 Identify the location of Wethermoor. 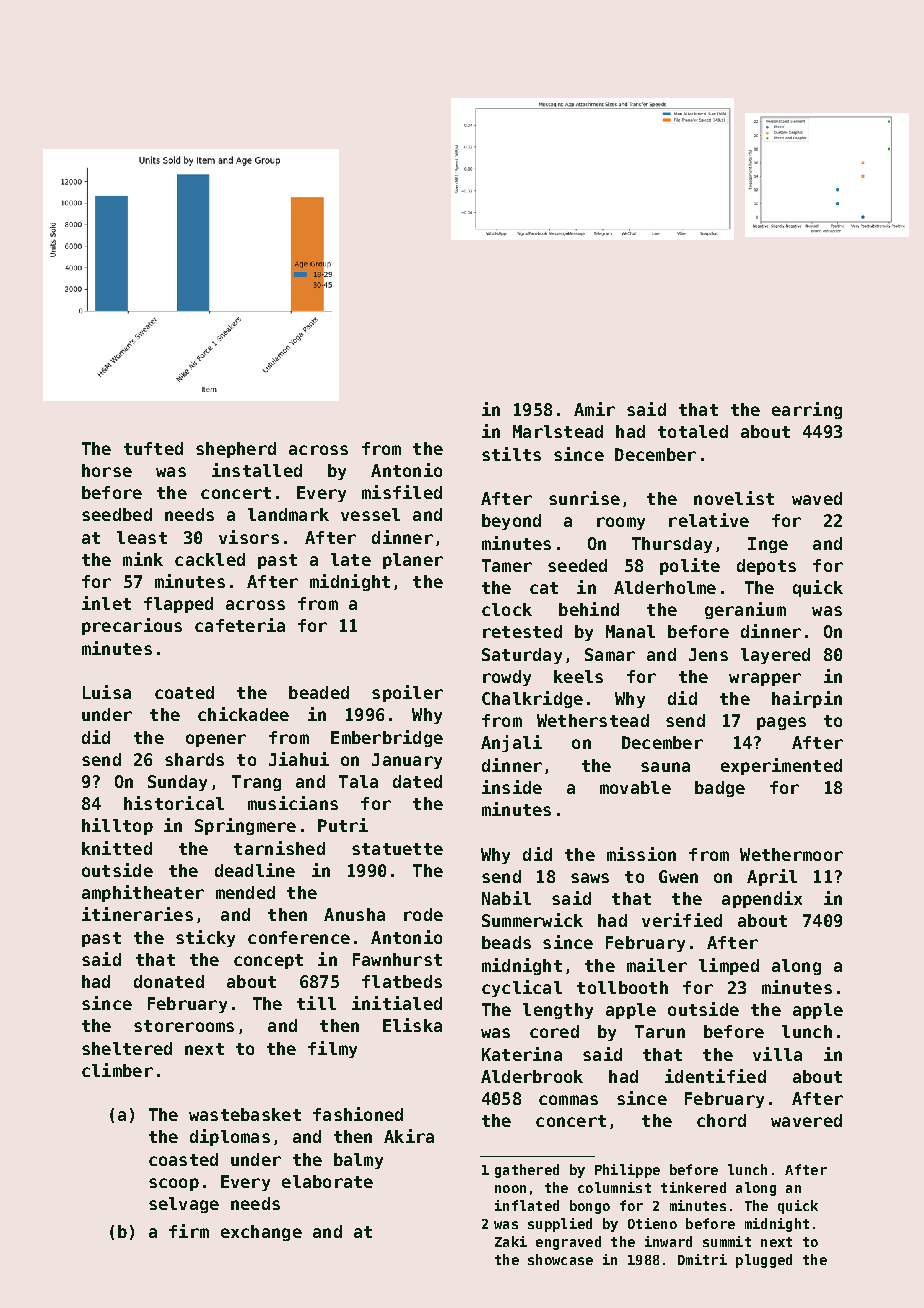
(791, 854).
